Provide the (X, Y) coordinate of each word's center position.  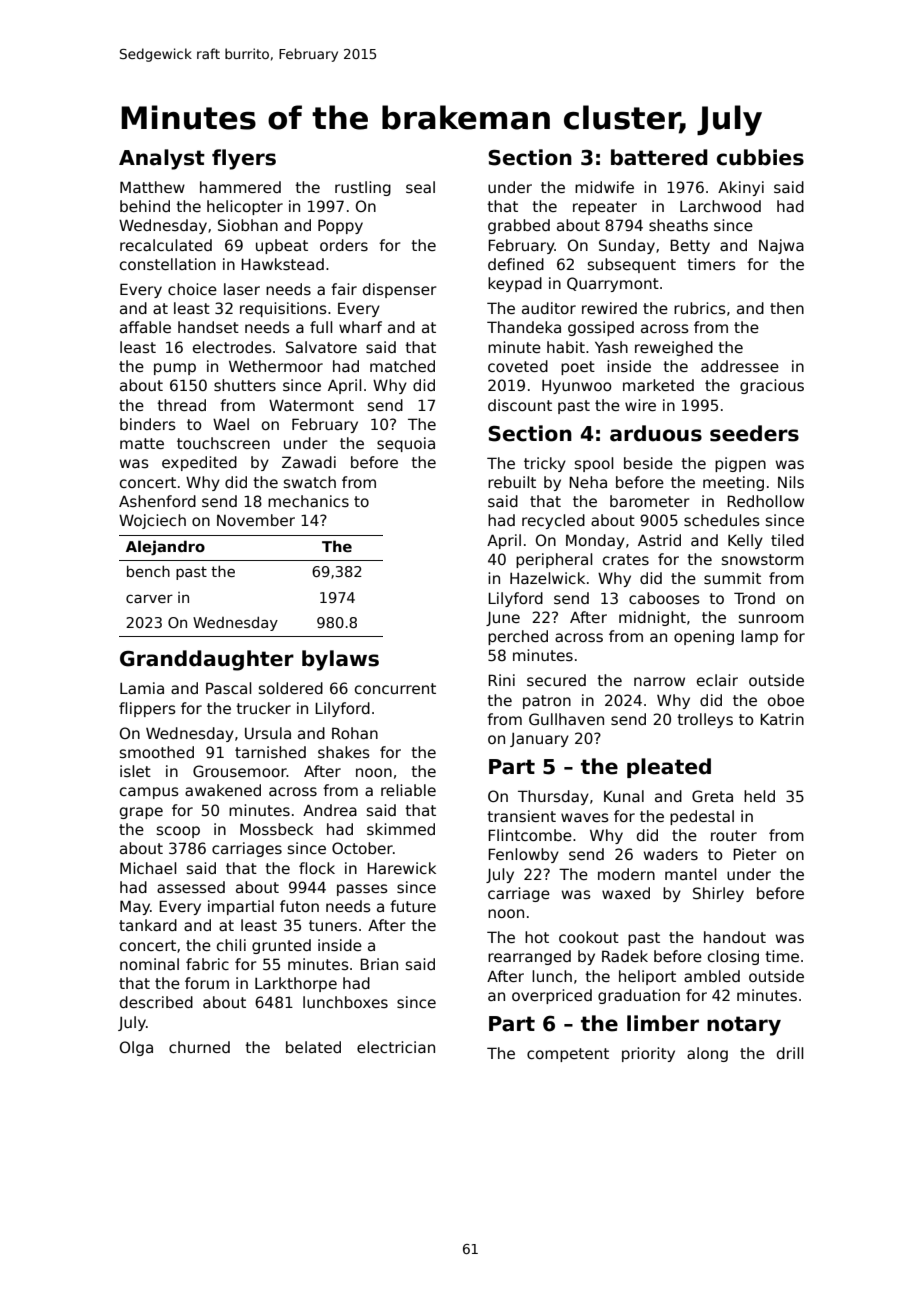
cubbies (760, 157)
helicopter (245, 207)
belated (313, 1047)
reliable (408, 790)
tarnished (270, 752)
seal (420, 187)
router (734, 835)
